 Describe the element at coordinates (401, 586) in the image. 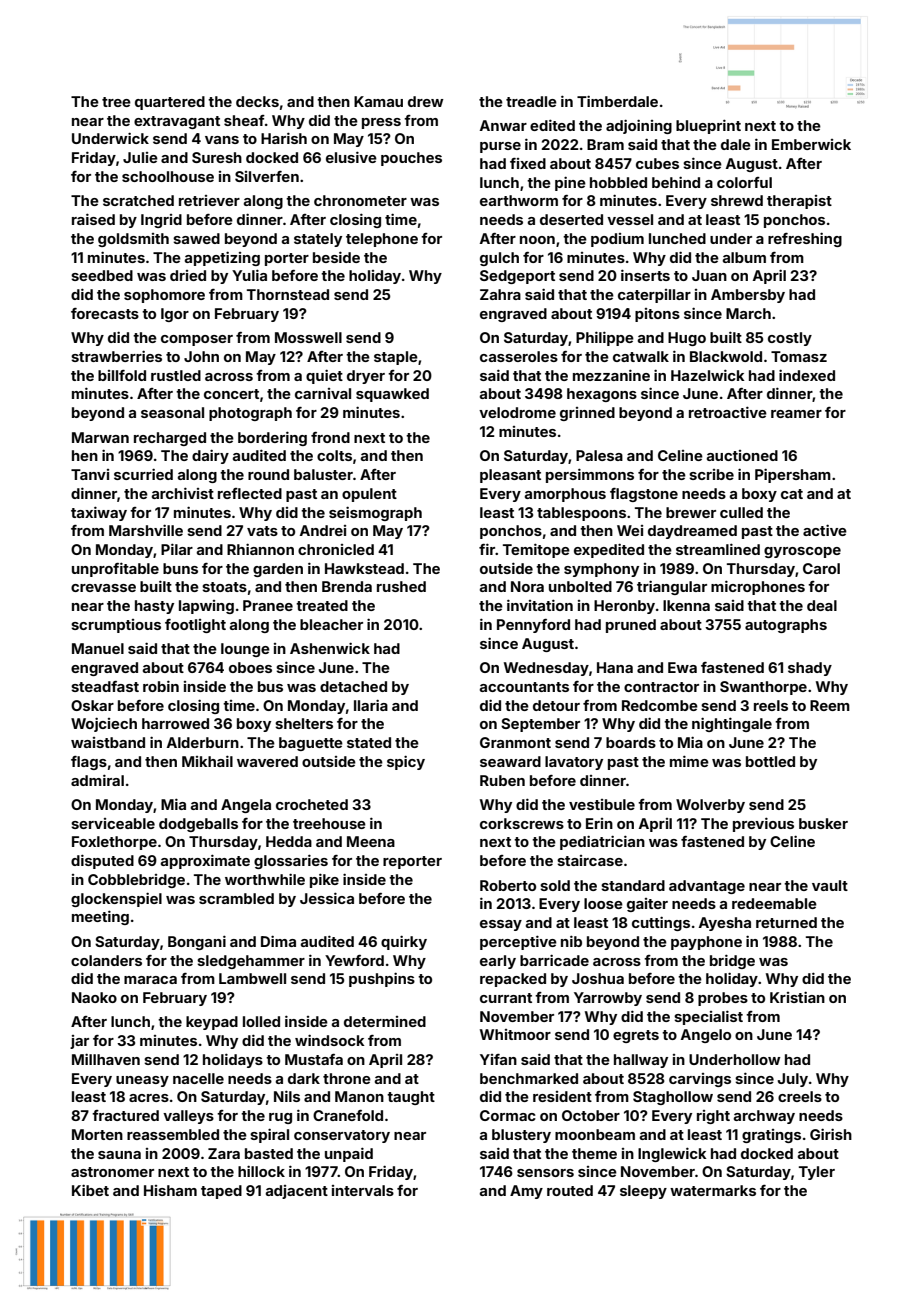

I see `rushed` at that location.
